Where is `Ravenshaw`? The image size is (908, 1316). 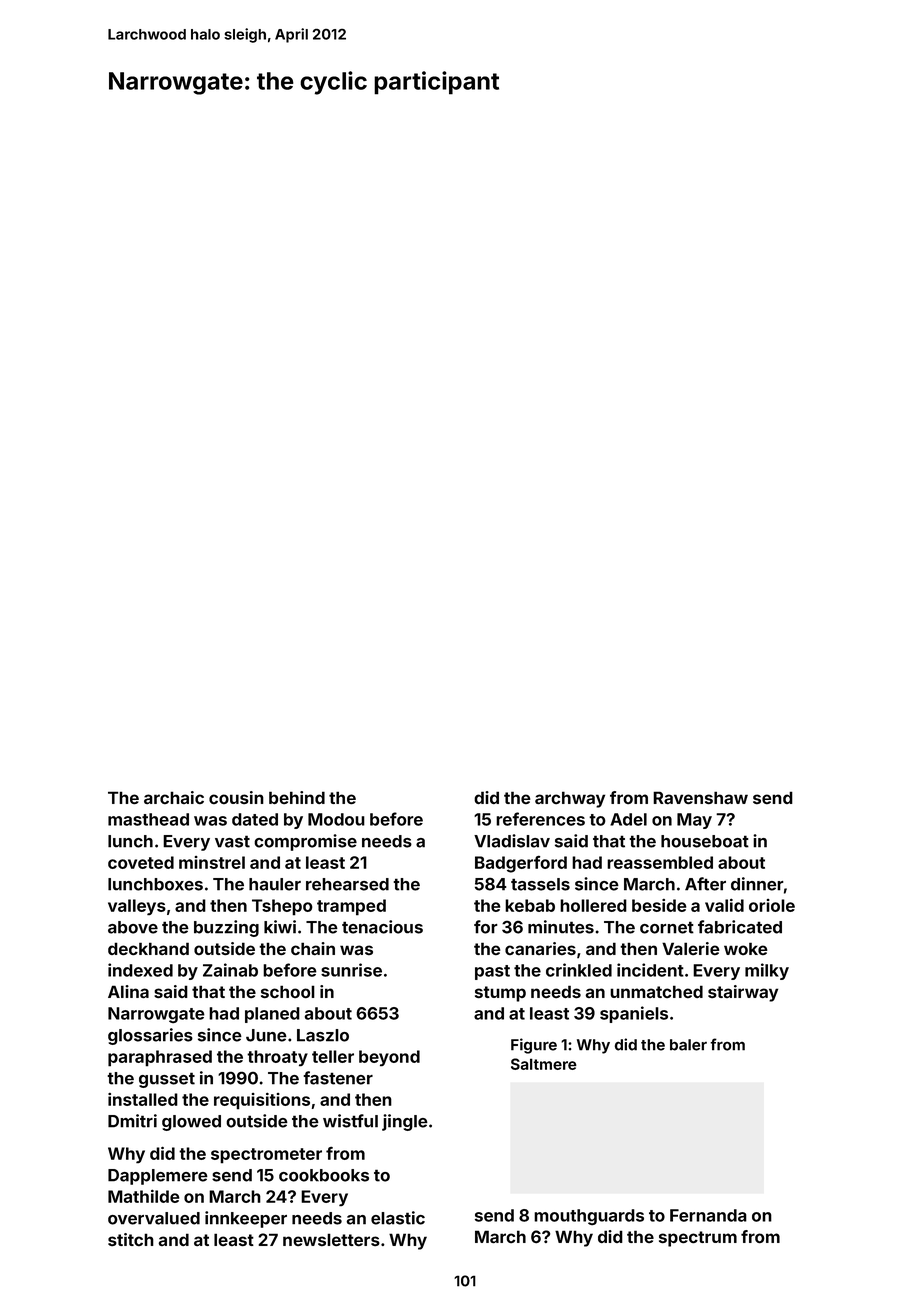
Ravenshaw is located at coordinates (700, 797).
